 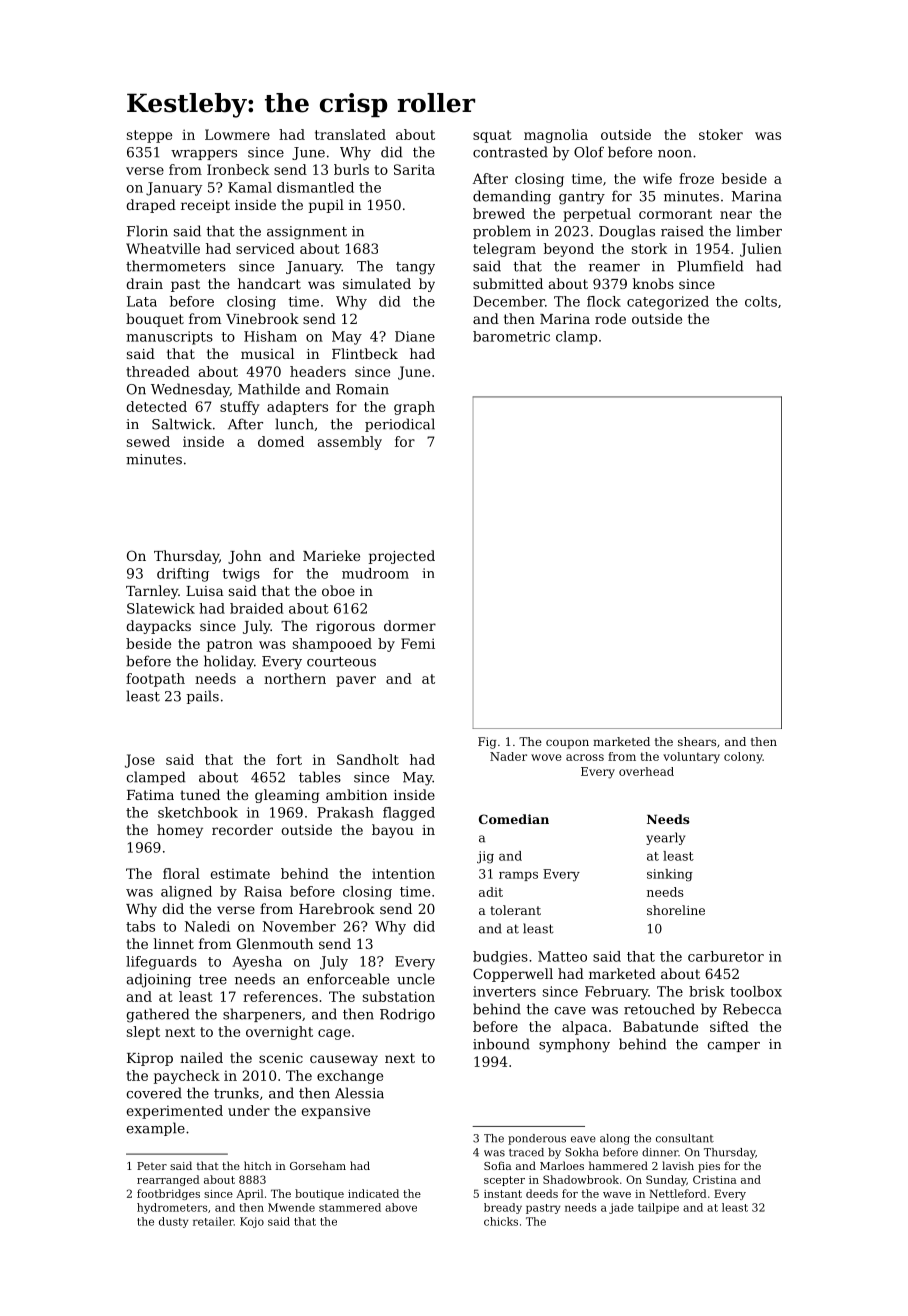 I want to click on dismantled, so click(x=315, y=187).
